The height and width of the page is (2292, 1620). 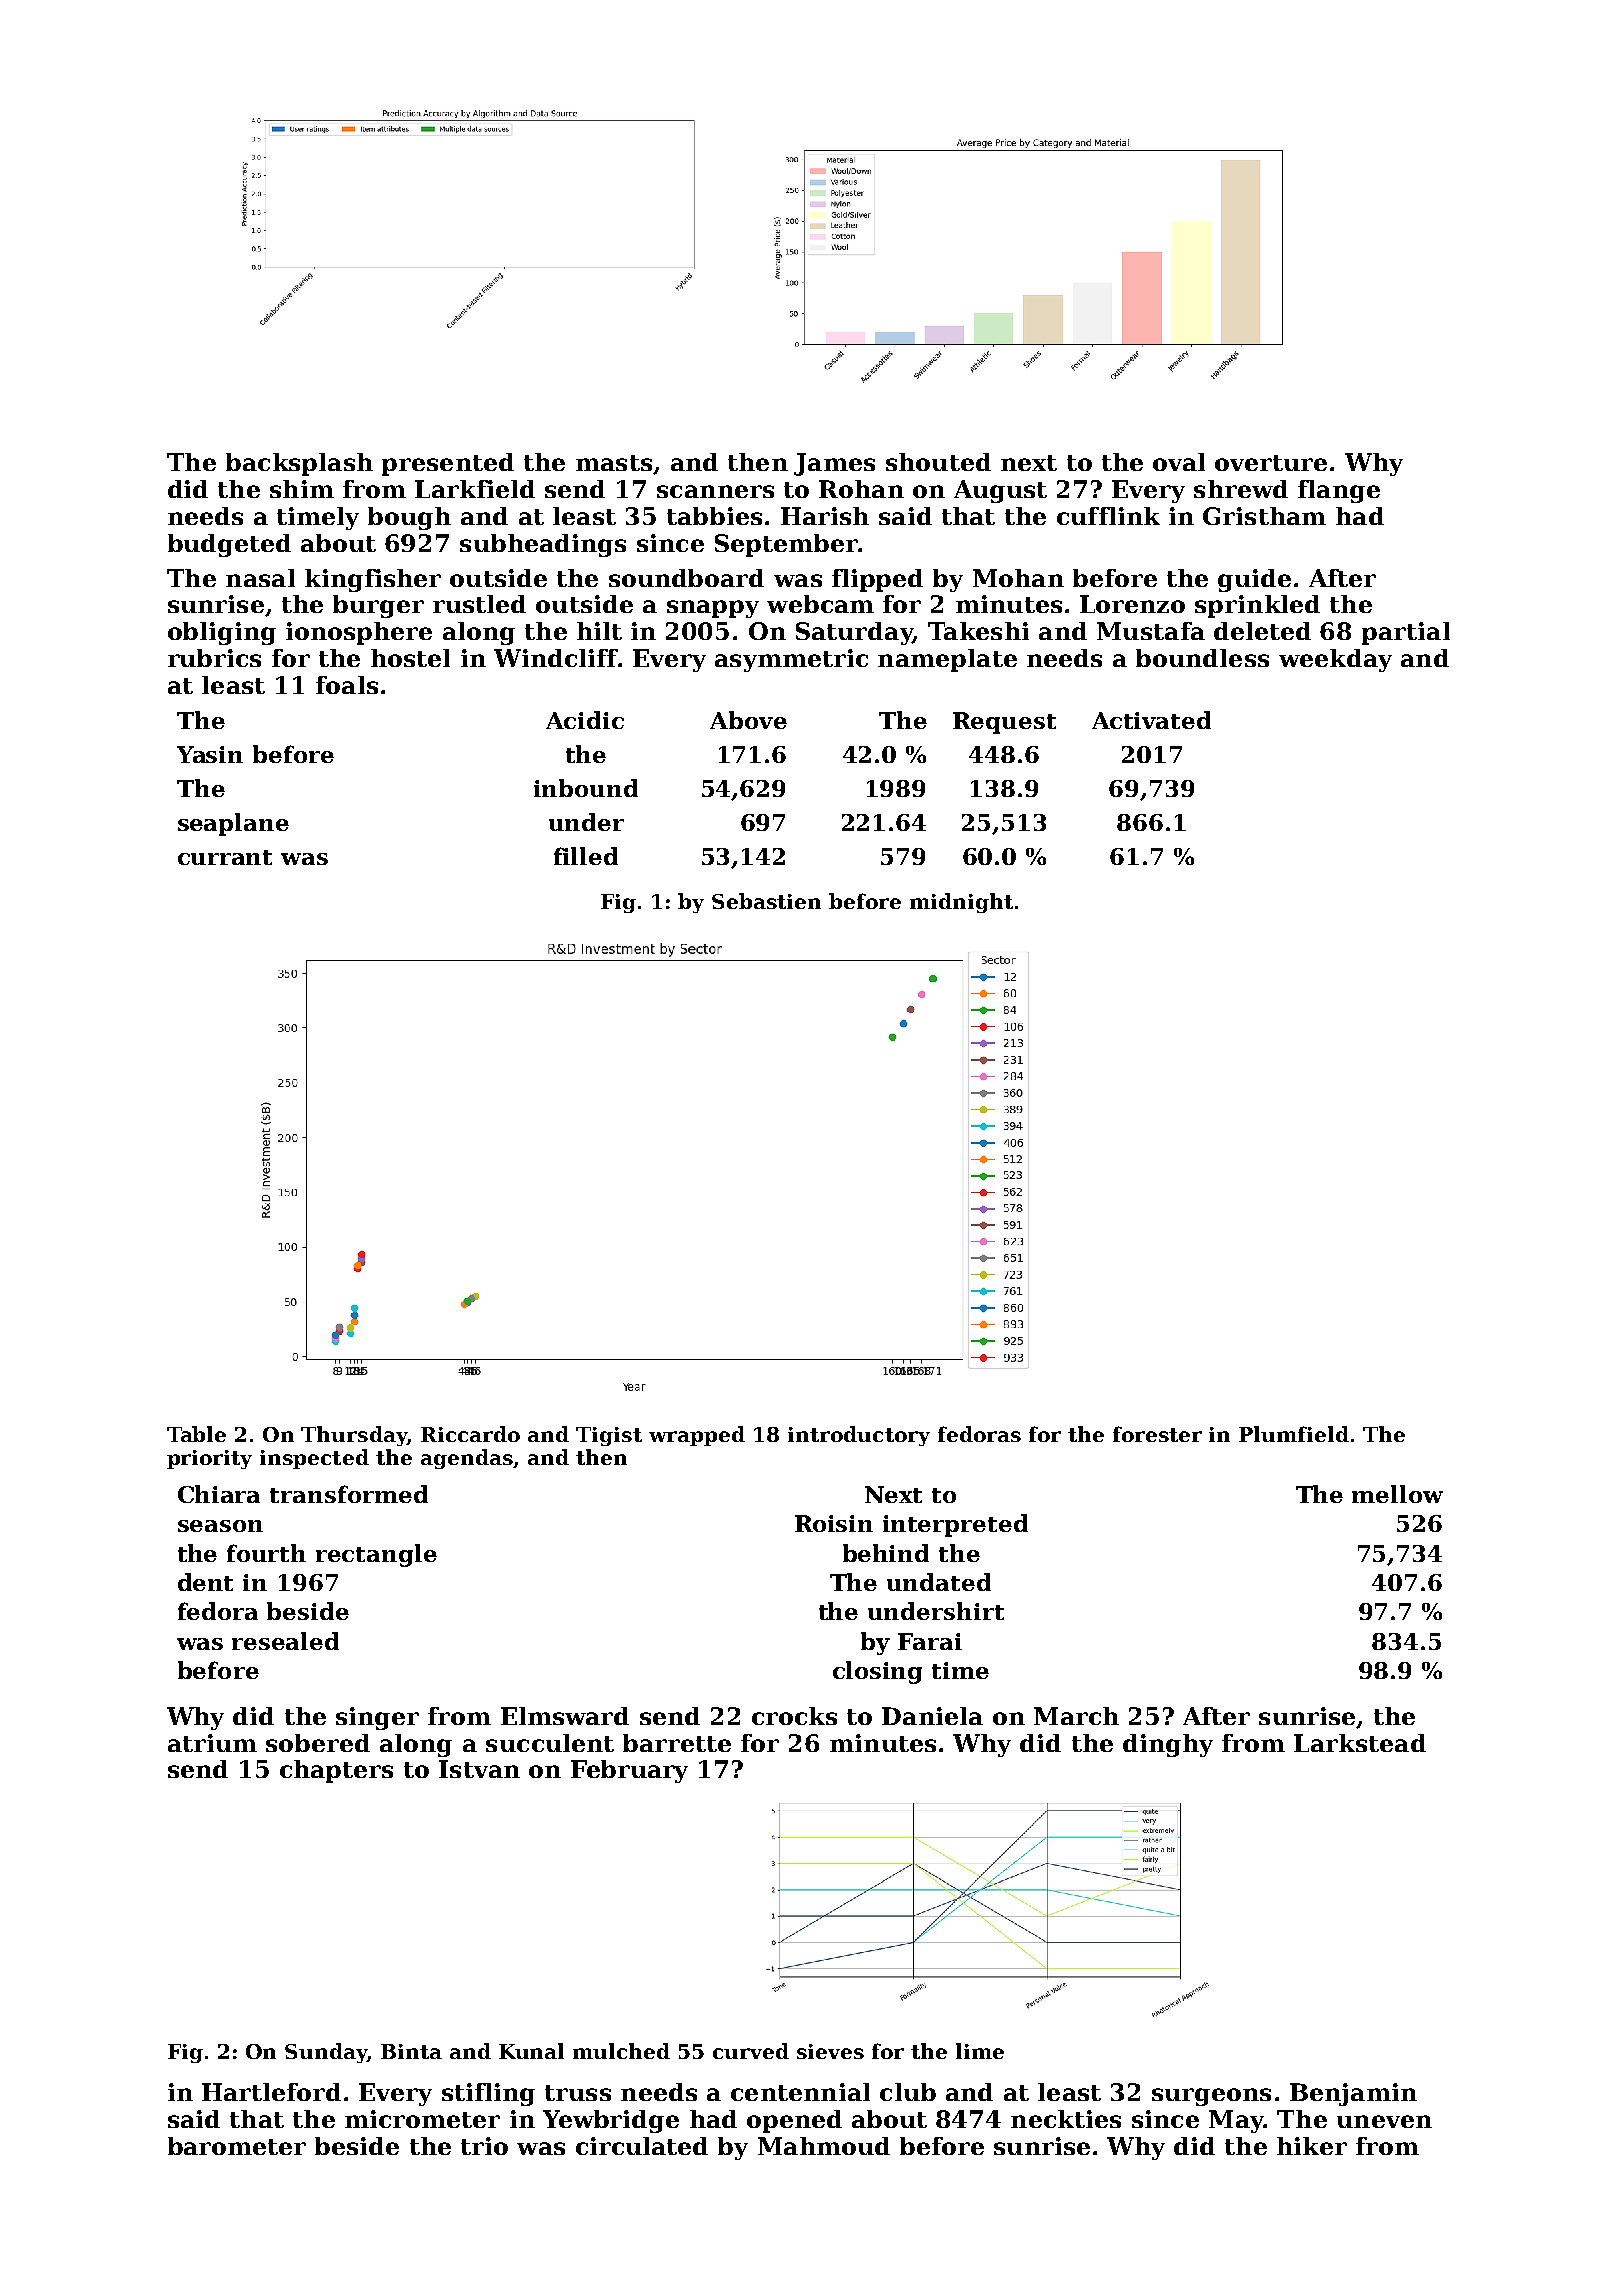 I want to click on Activated, so click(x=1151, y=720).
